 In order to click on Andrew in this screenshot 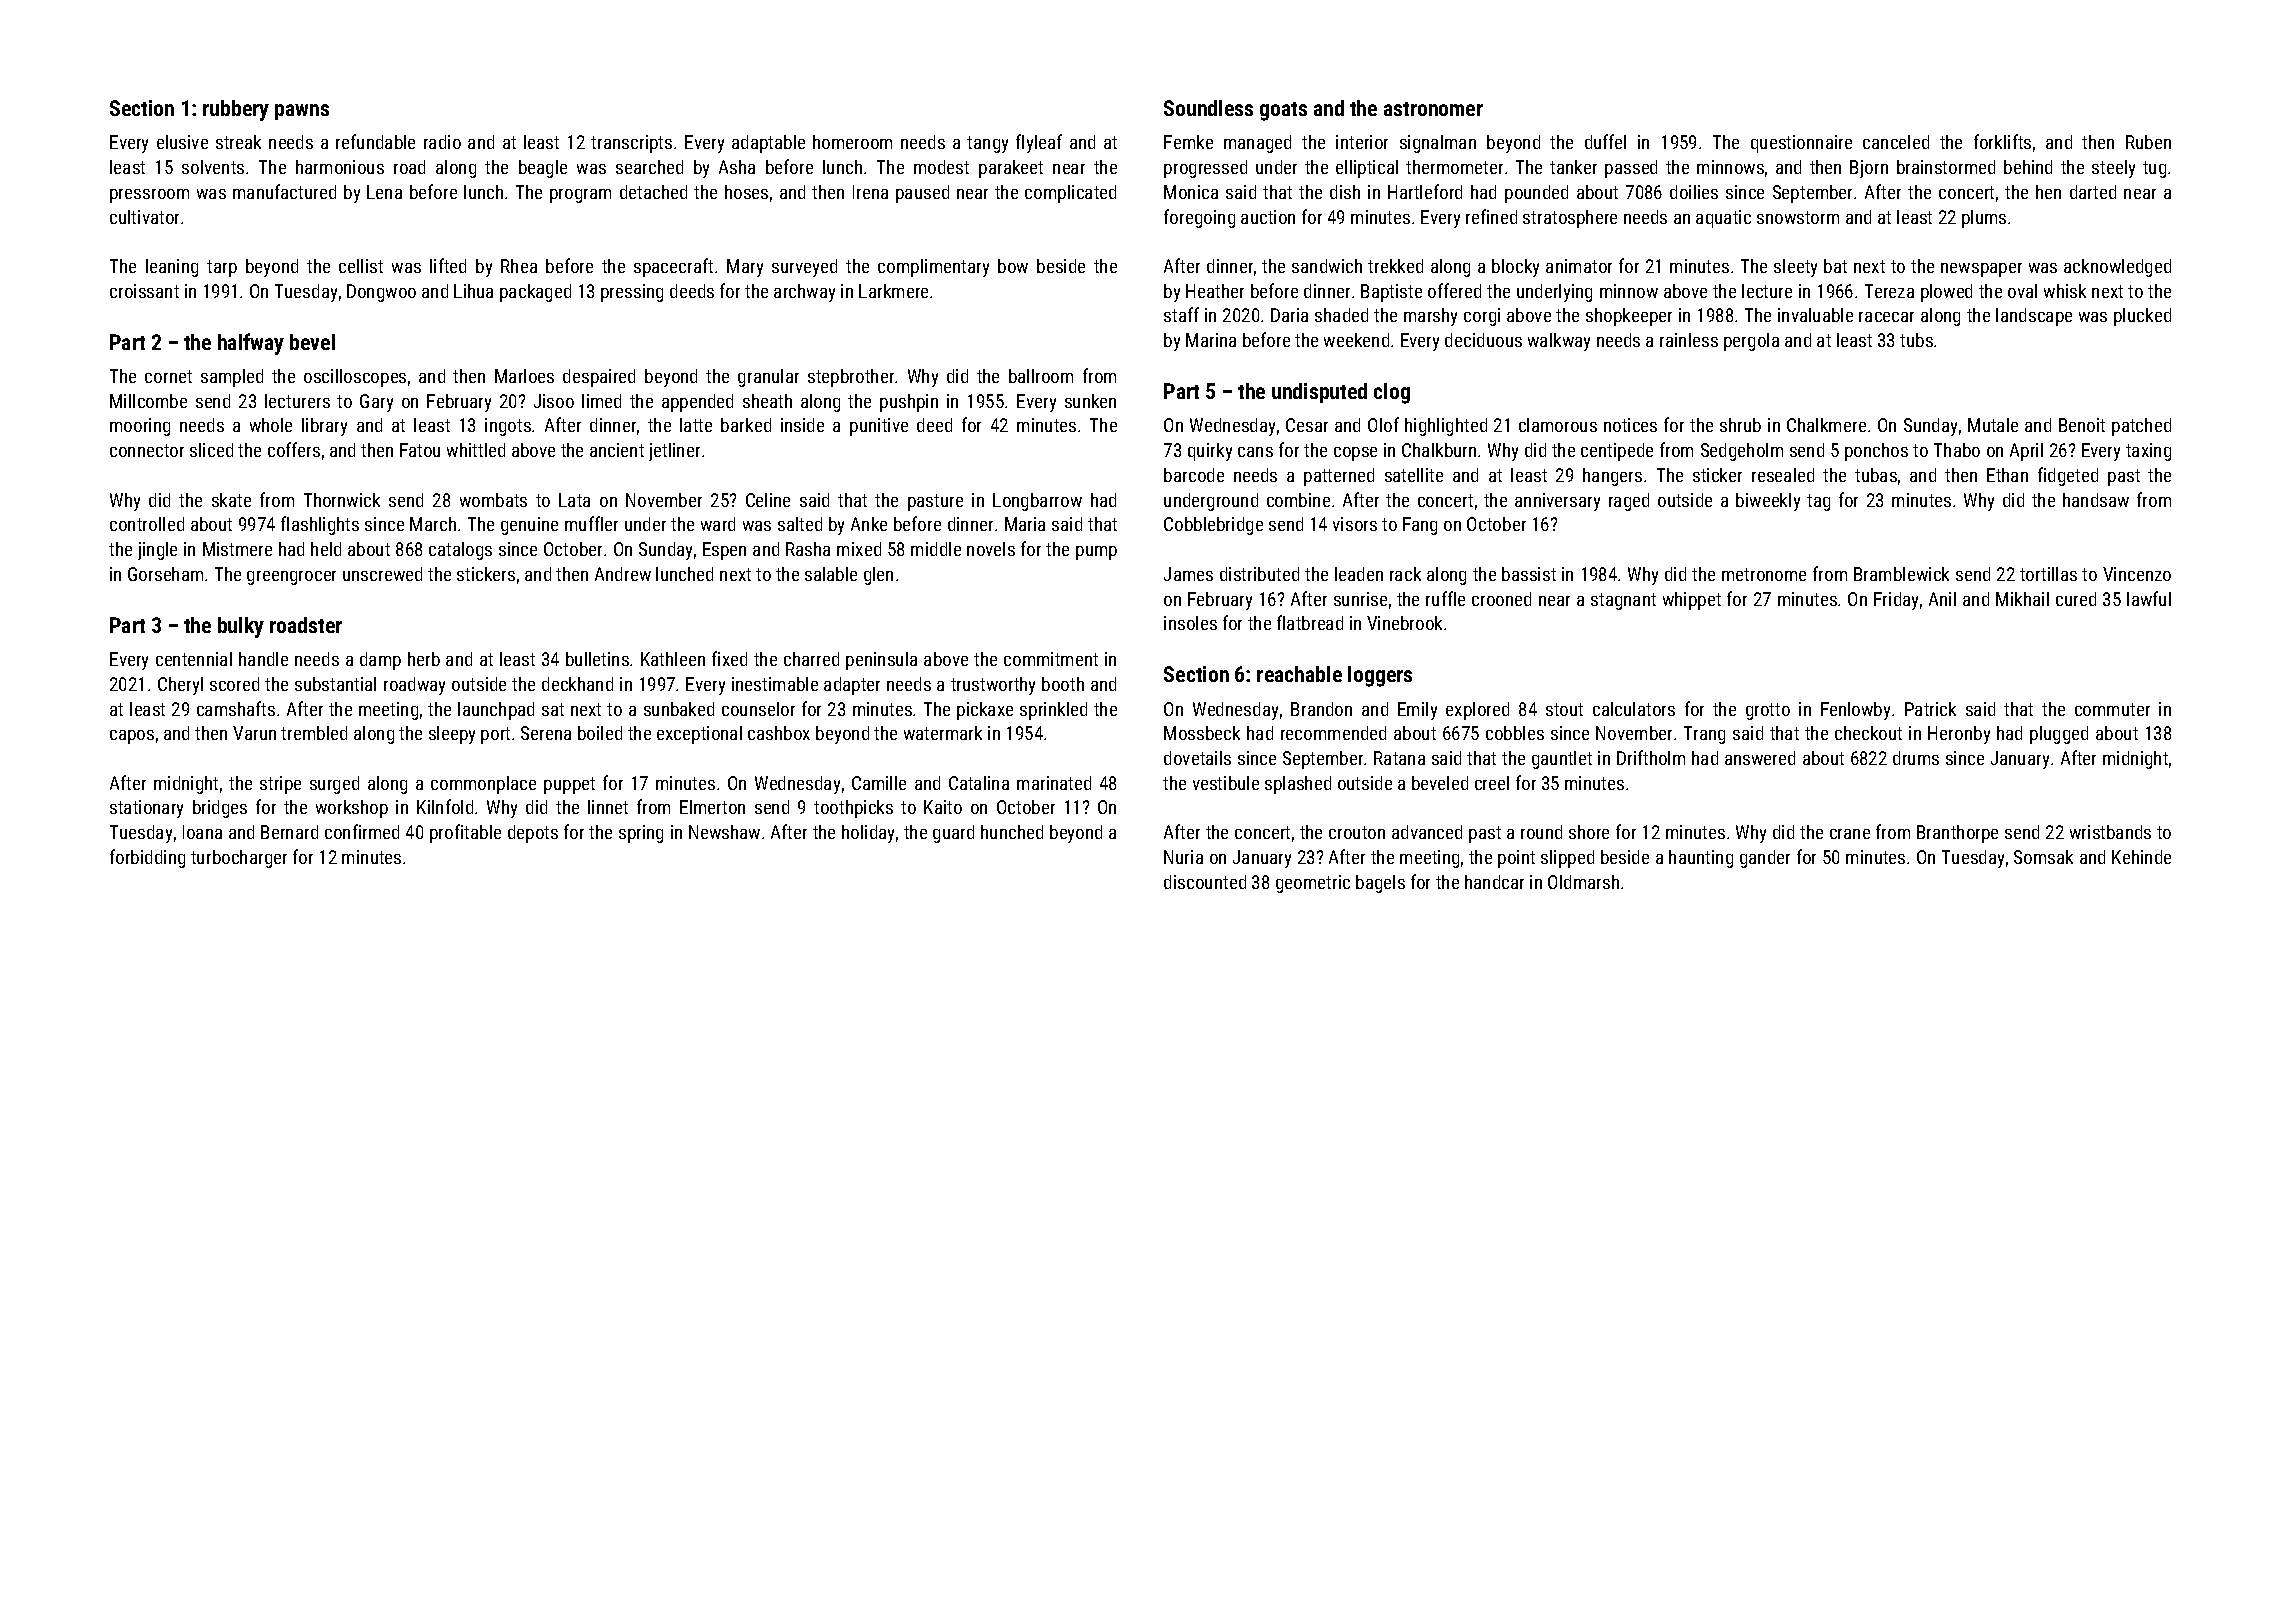, I will do `click(623, 574)`.
